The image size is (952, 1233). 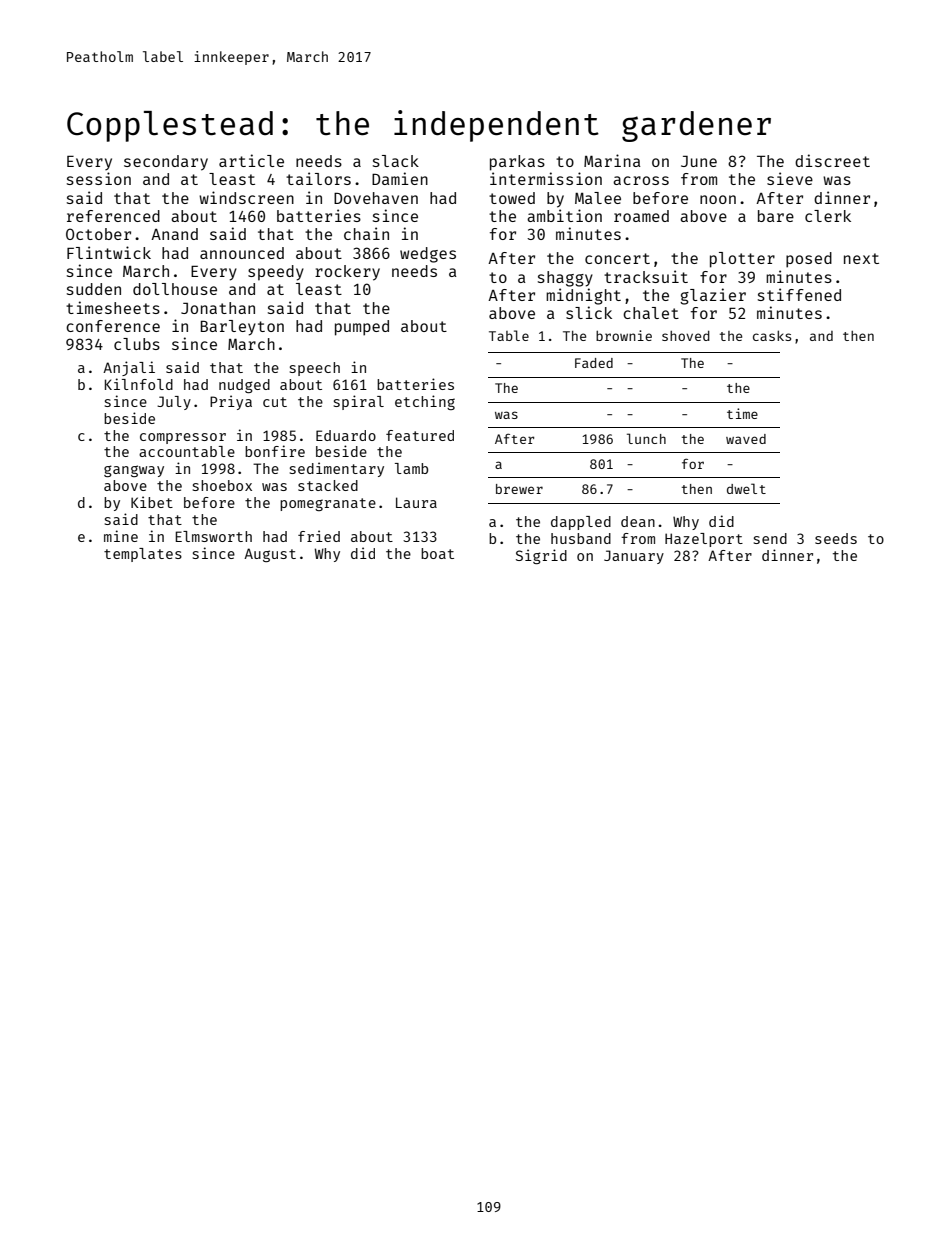 I want to click on Anand, so click(x=174, y=234).
